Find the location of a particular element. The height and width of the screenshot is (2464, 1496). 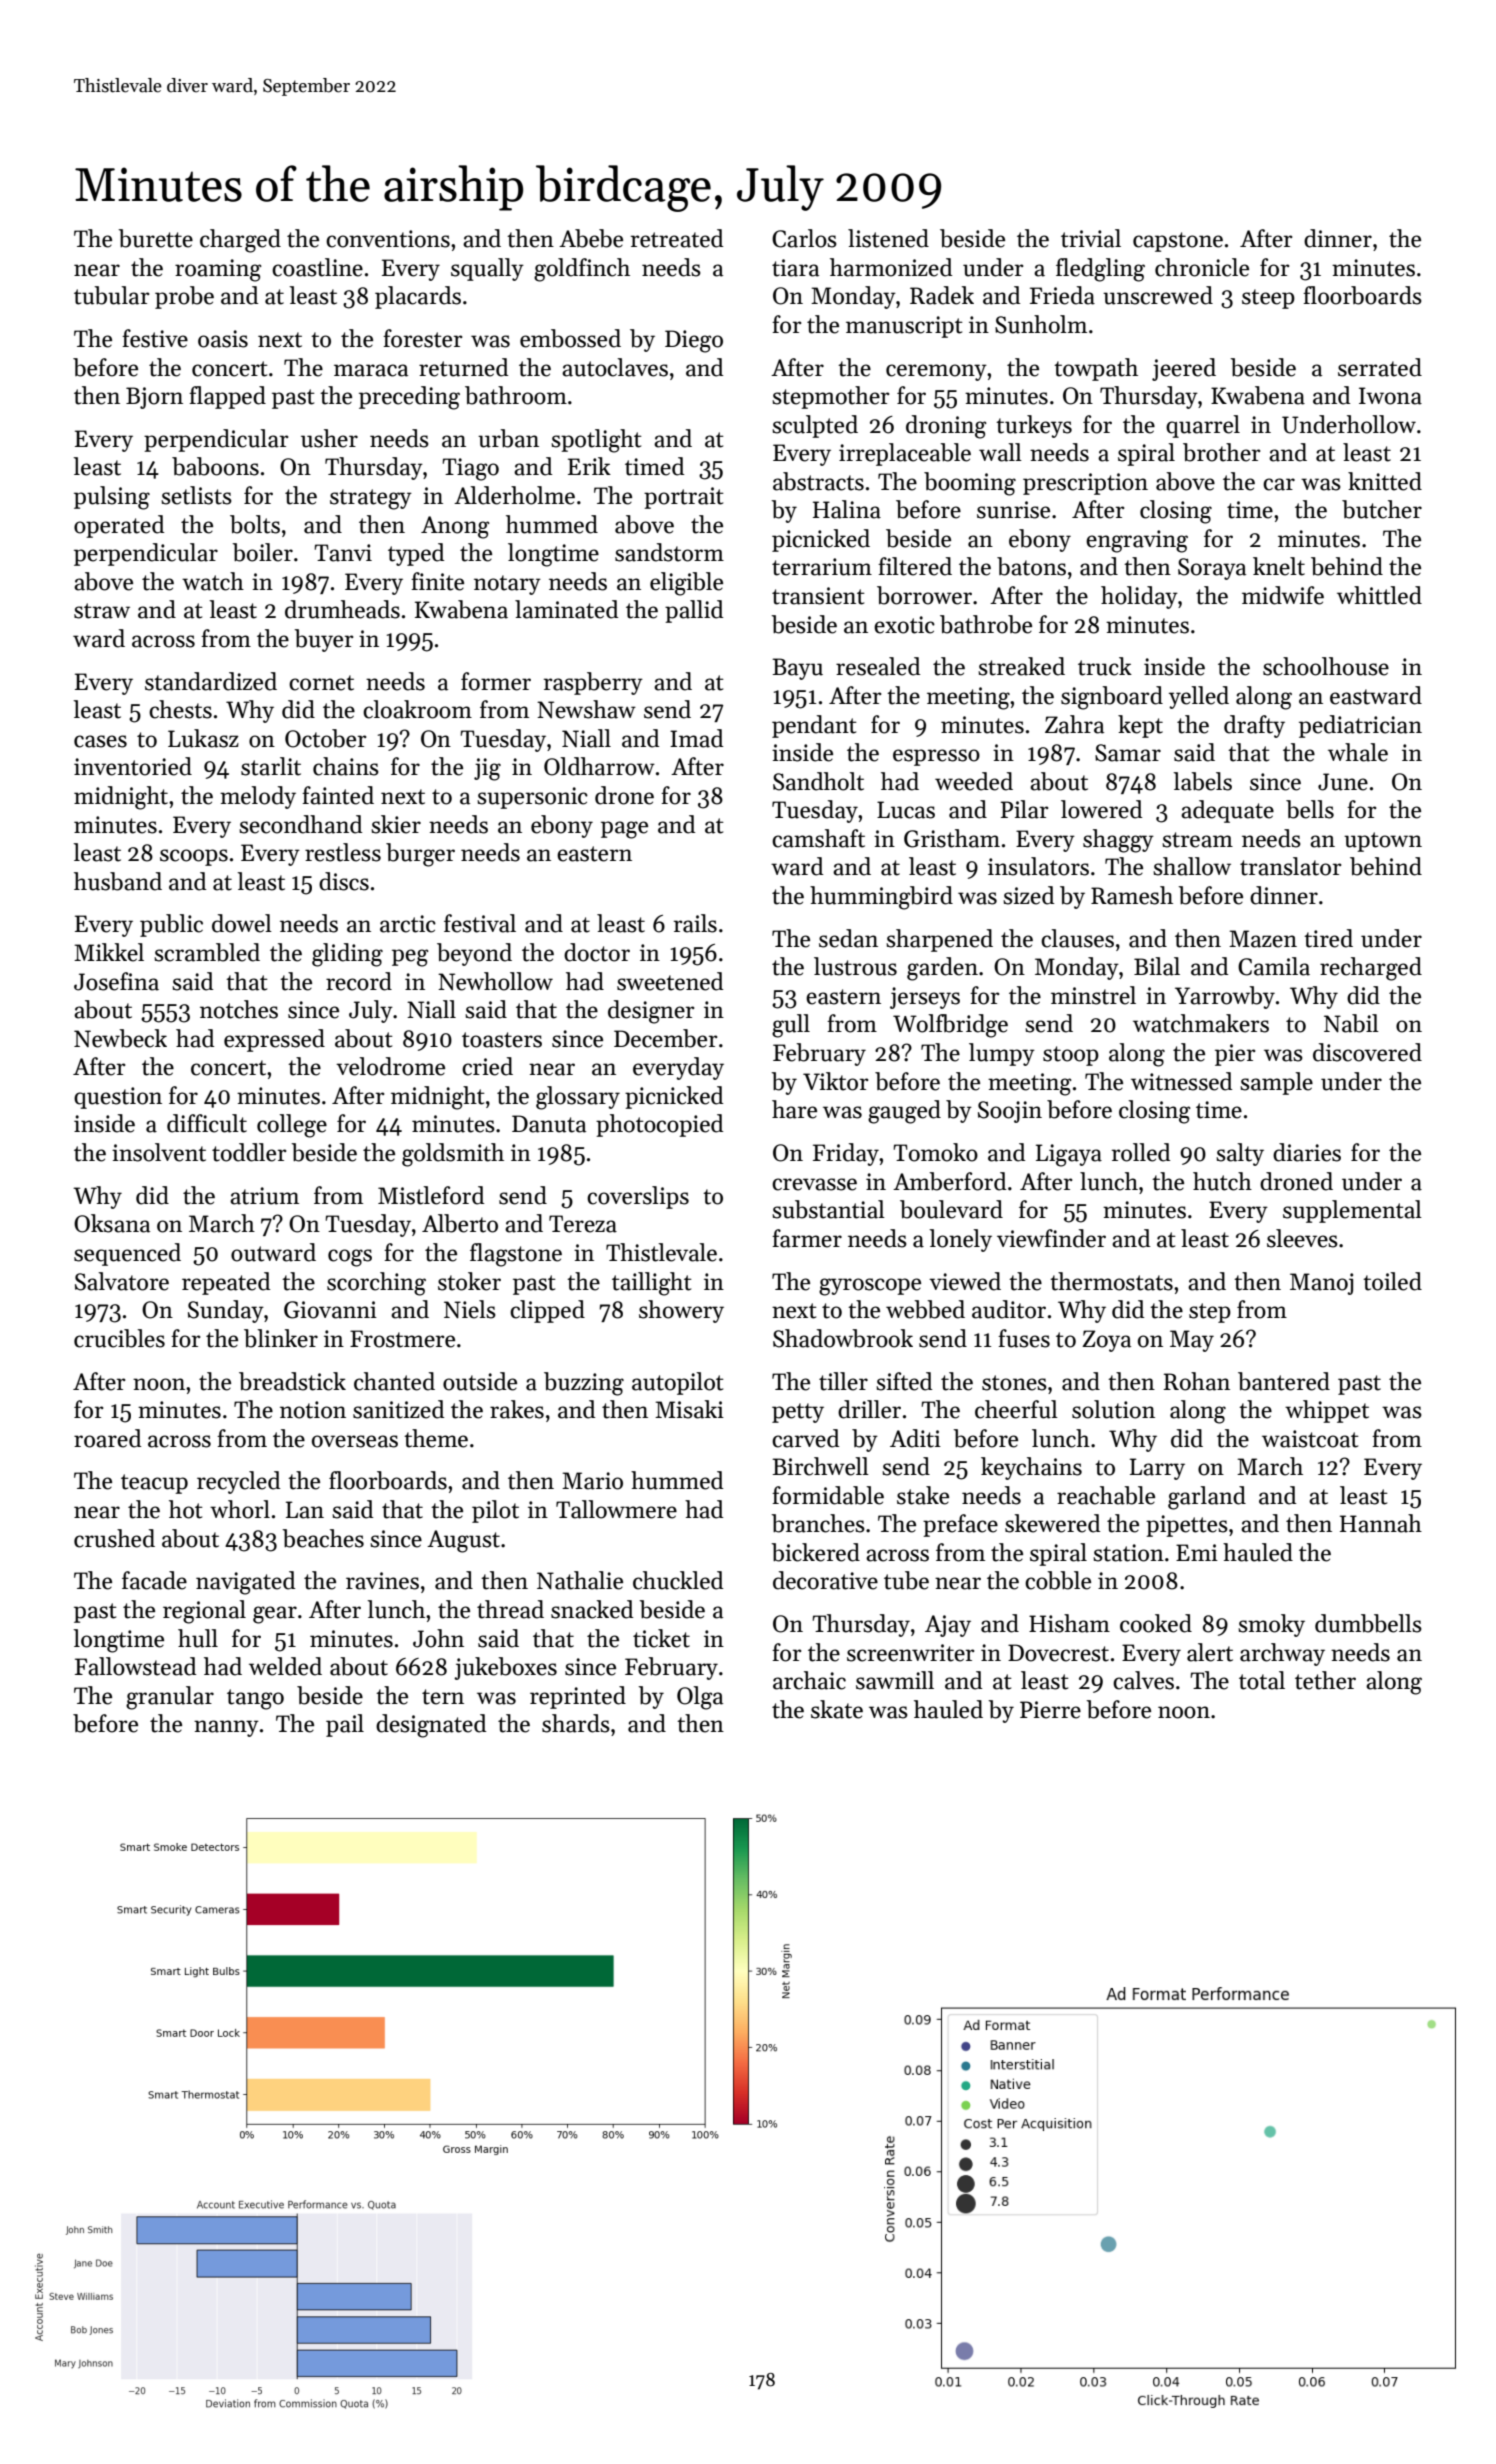

steep is located at coordinates (1268, 299).
